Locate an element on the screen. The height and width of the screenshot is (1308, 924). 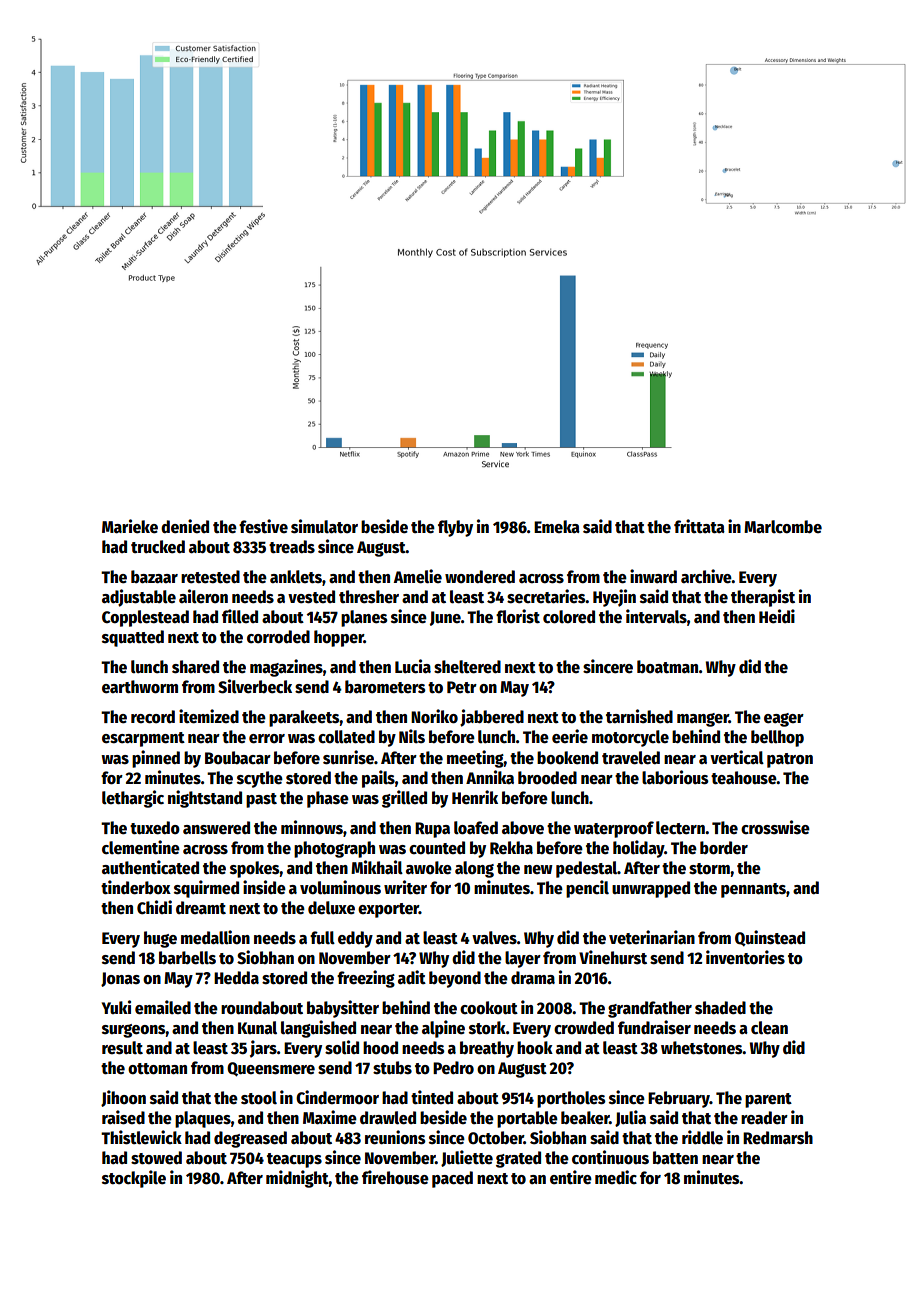
medic is located at coordinates (616, 1177).
